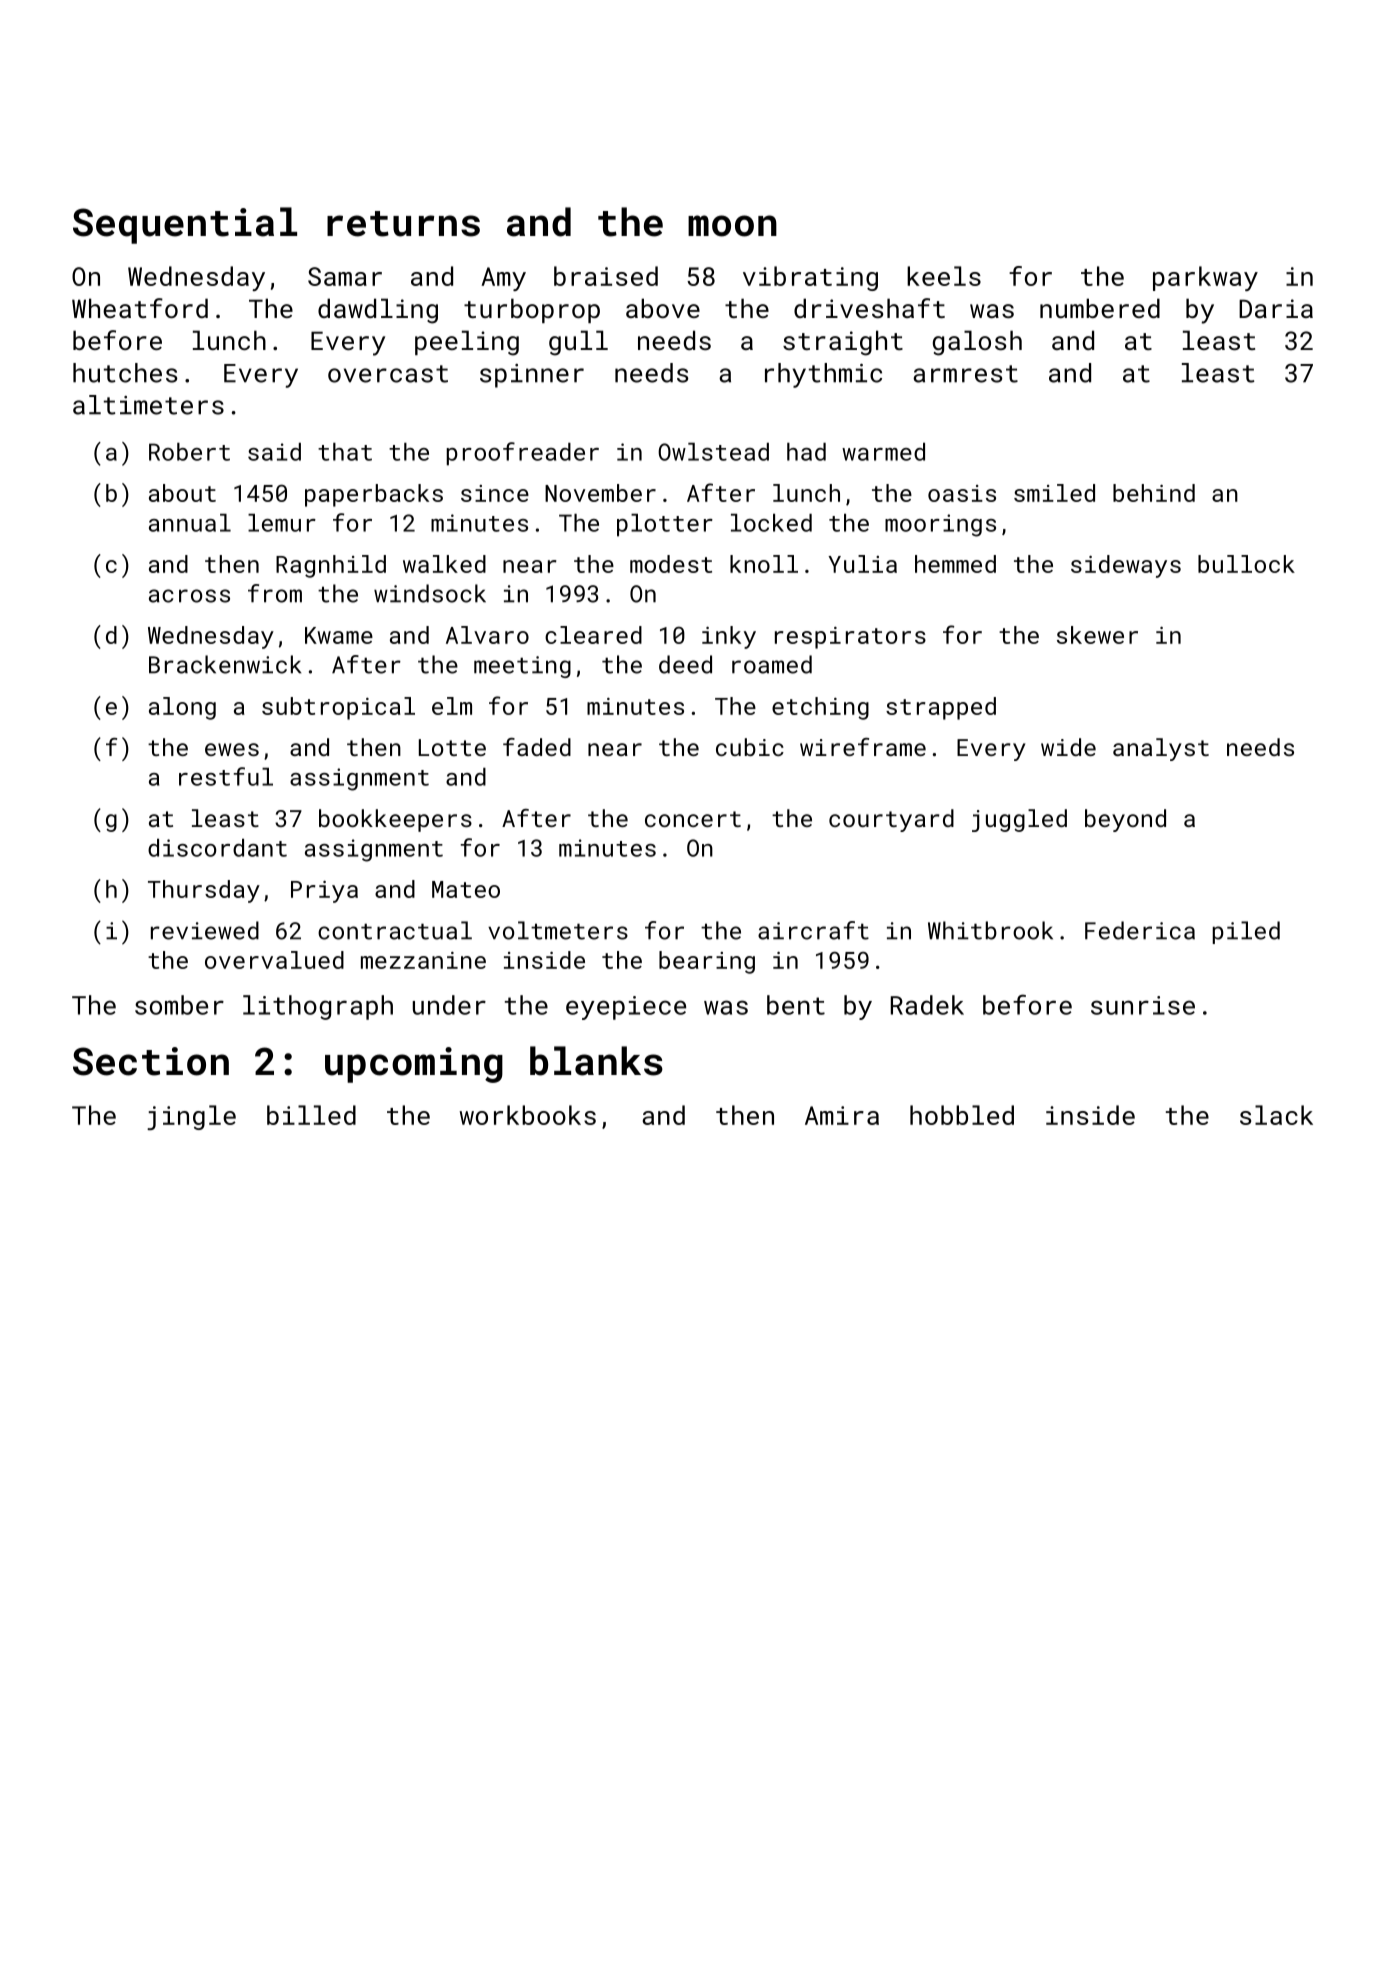 The height and width of the screenshot is (1969, 1386). I want to click on sideways, so click(1126, 566).
